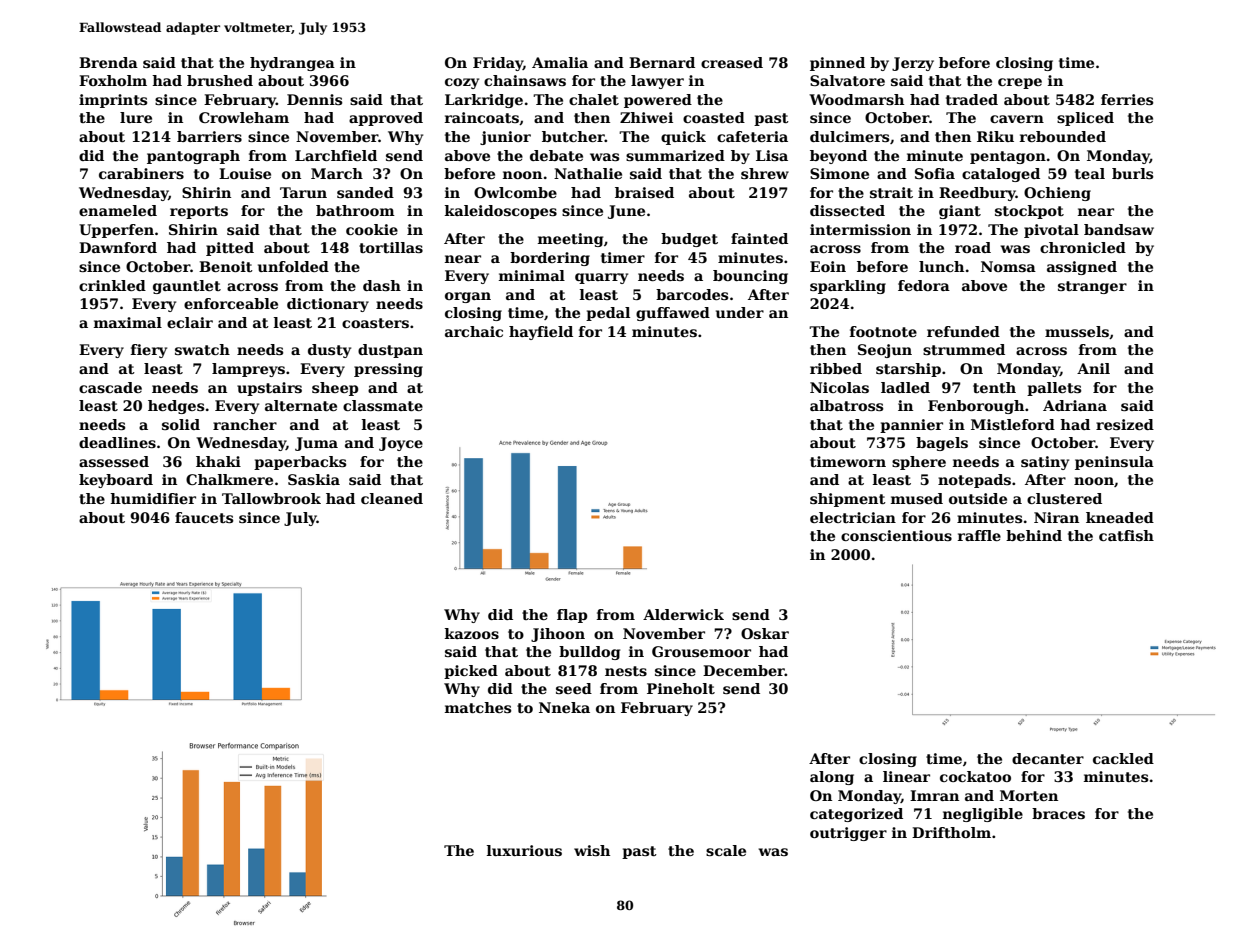 The height and width of the image is (952, 1233). What do you see at coordinates (592, 850) in the image?
I see `wish` at bounding box center [592, 850].
